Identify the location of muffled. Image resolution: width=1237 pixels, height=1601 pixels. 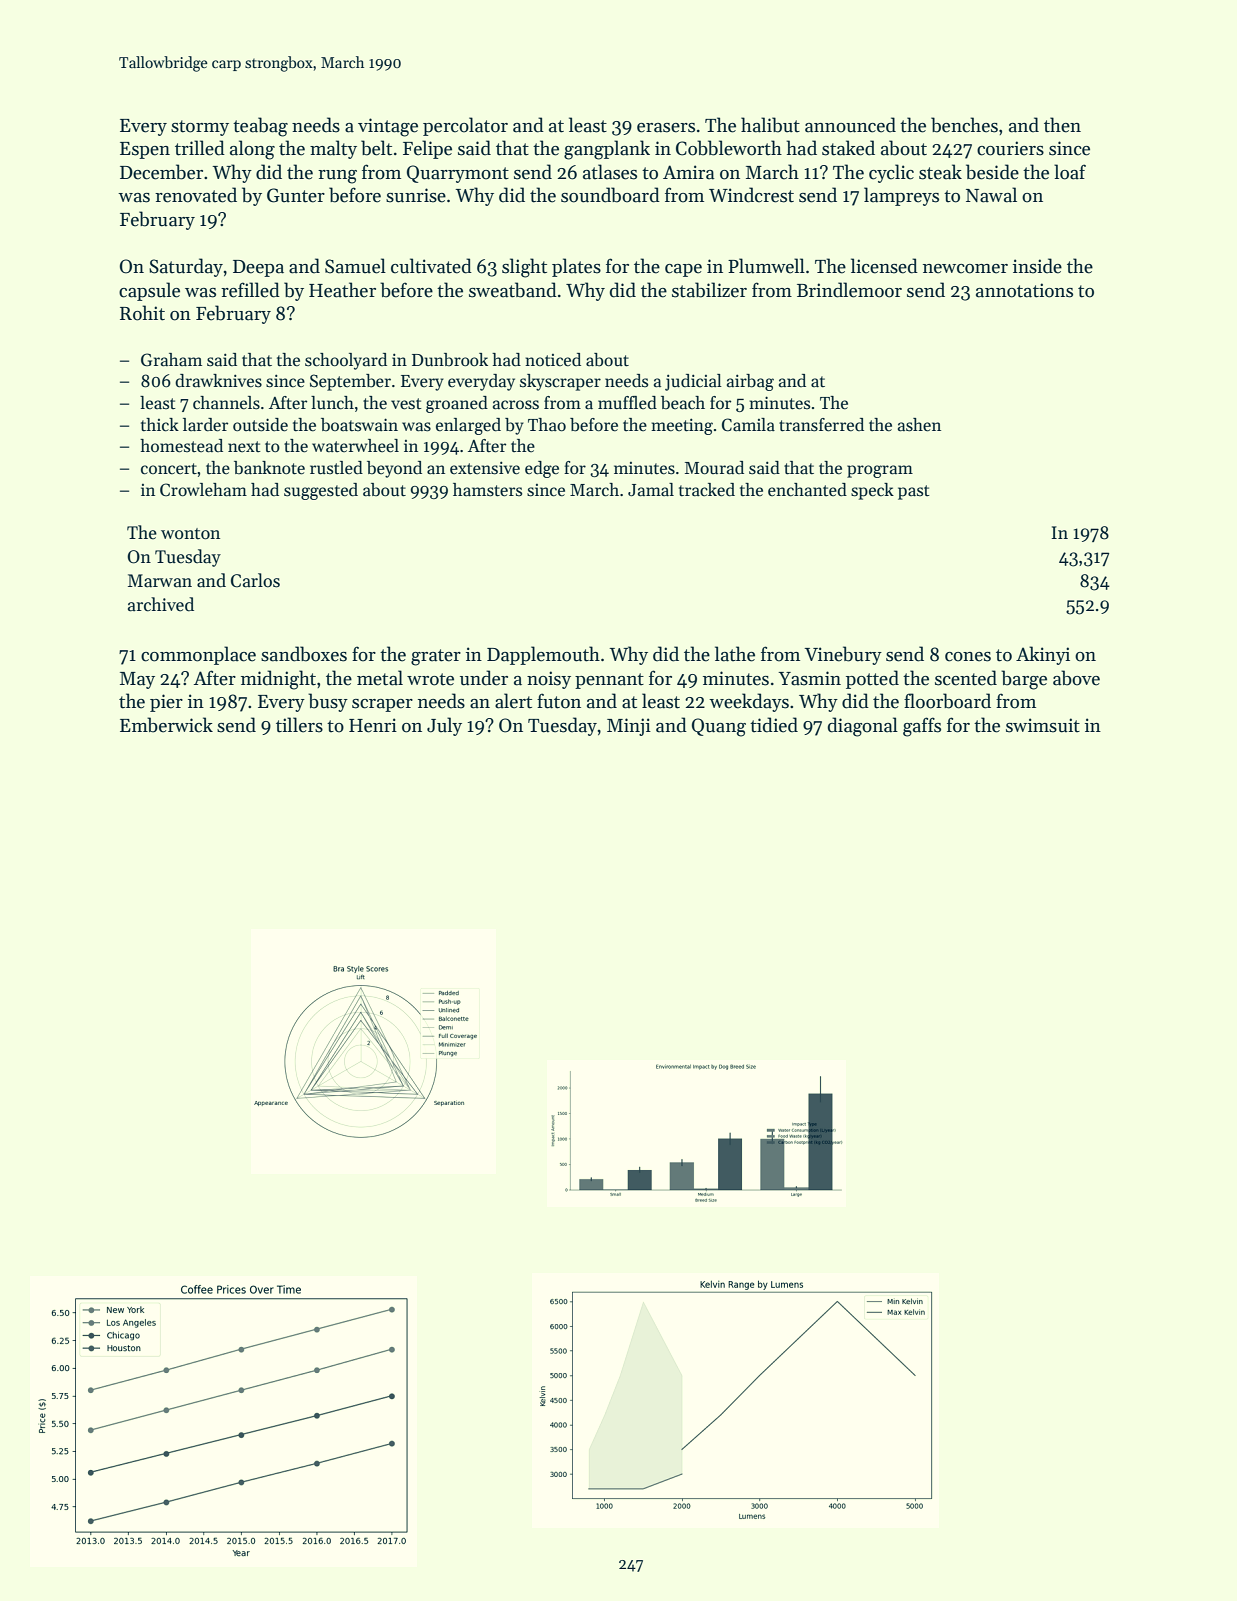
(627, 403).
